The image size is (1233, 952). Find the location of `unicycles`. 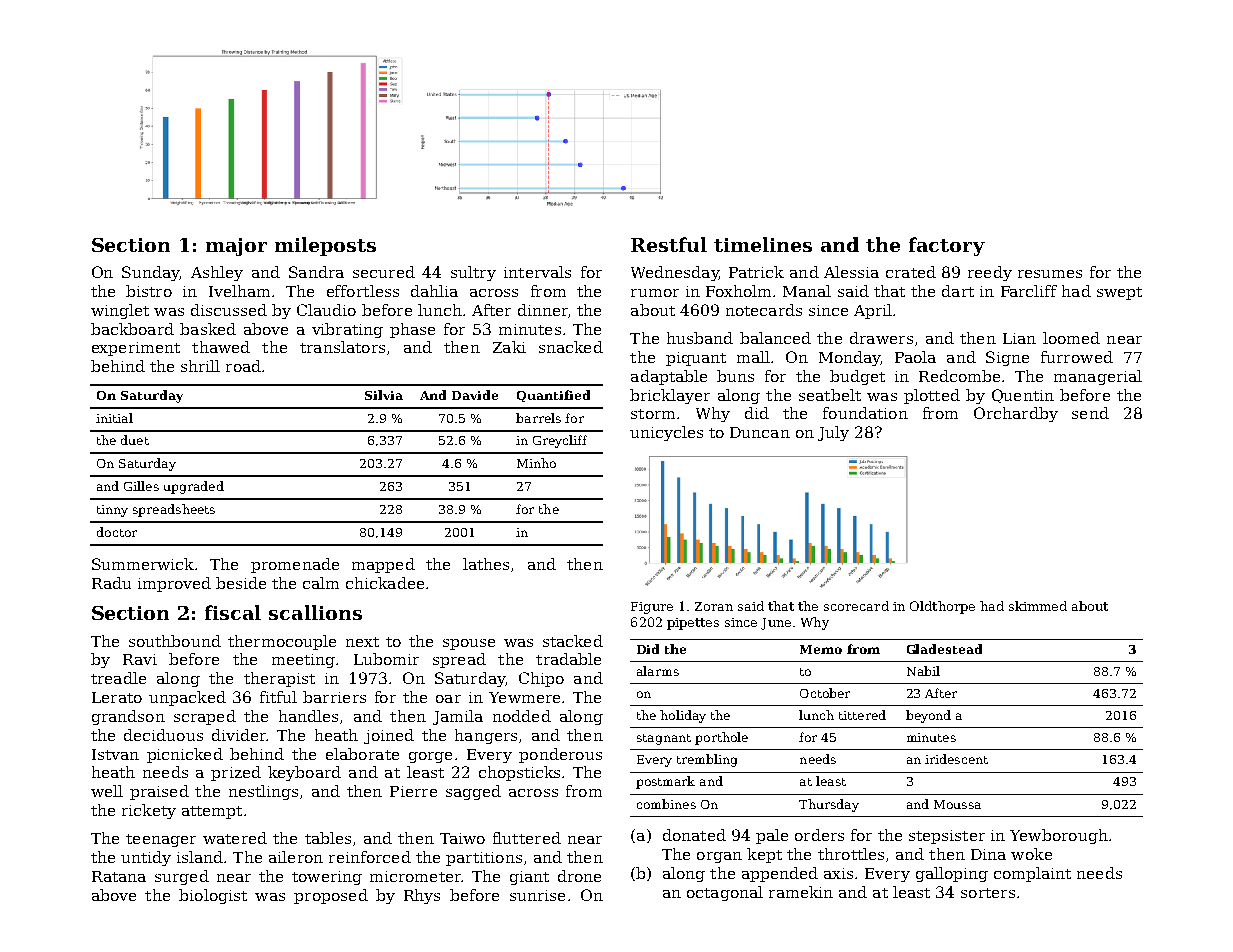

unicycles is located at coordinates (666, 433).
